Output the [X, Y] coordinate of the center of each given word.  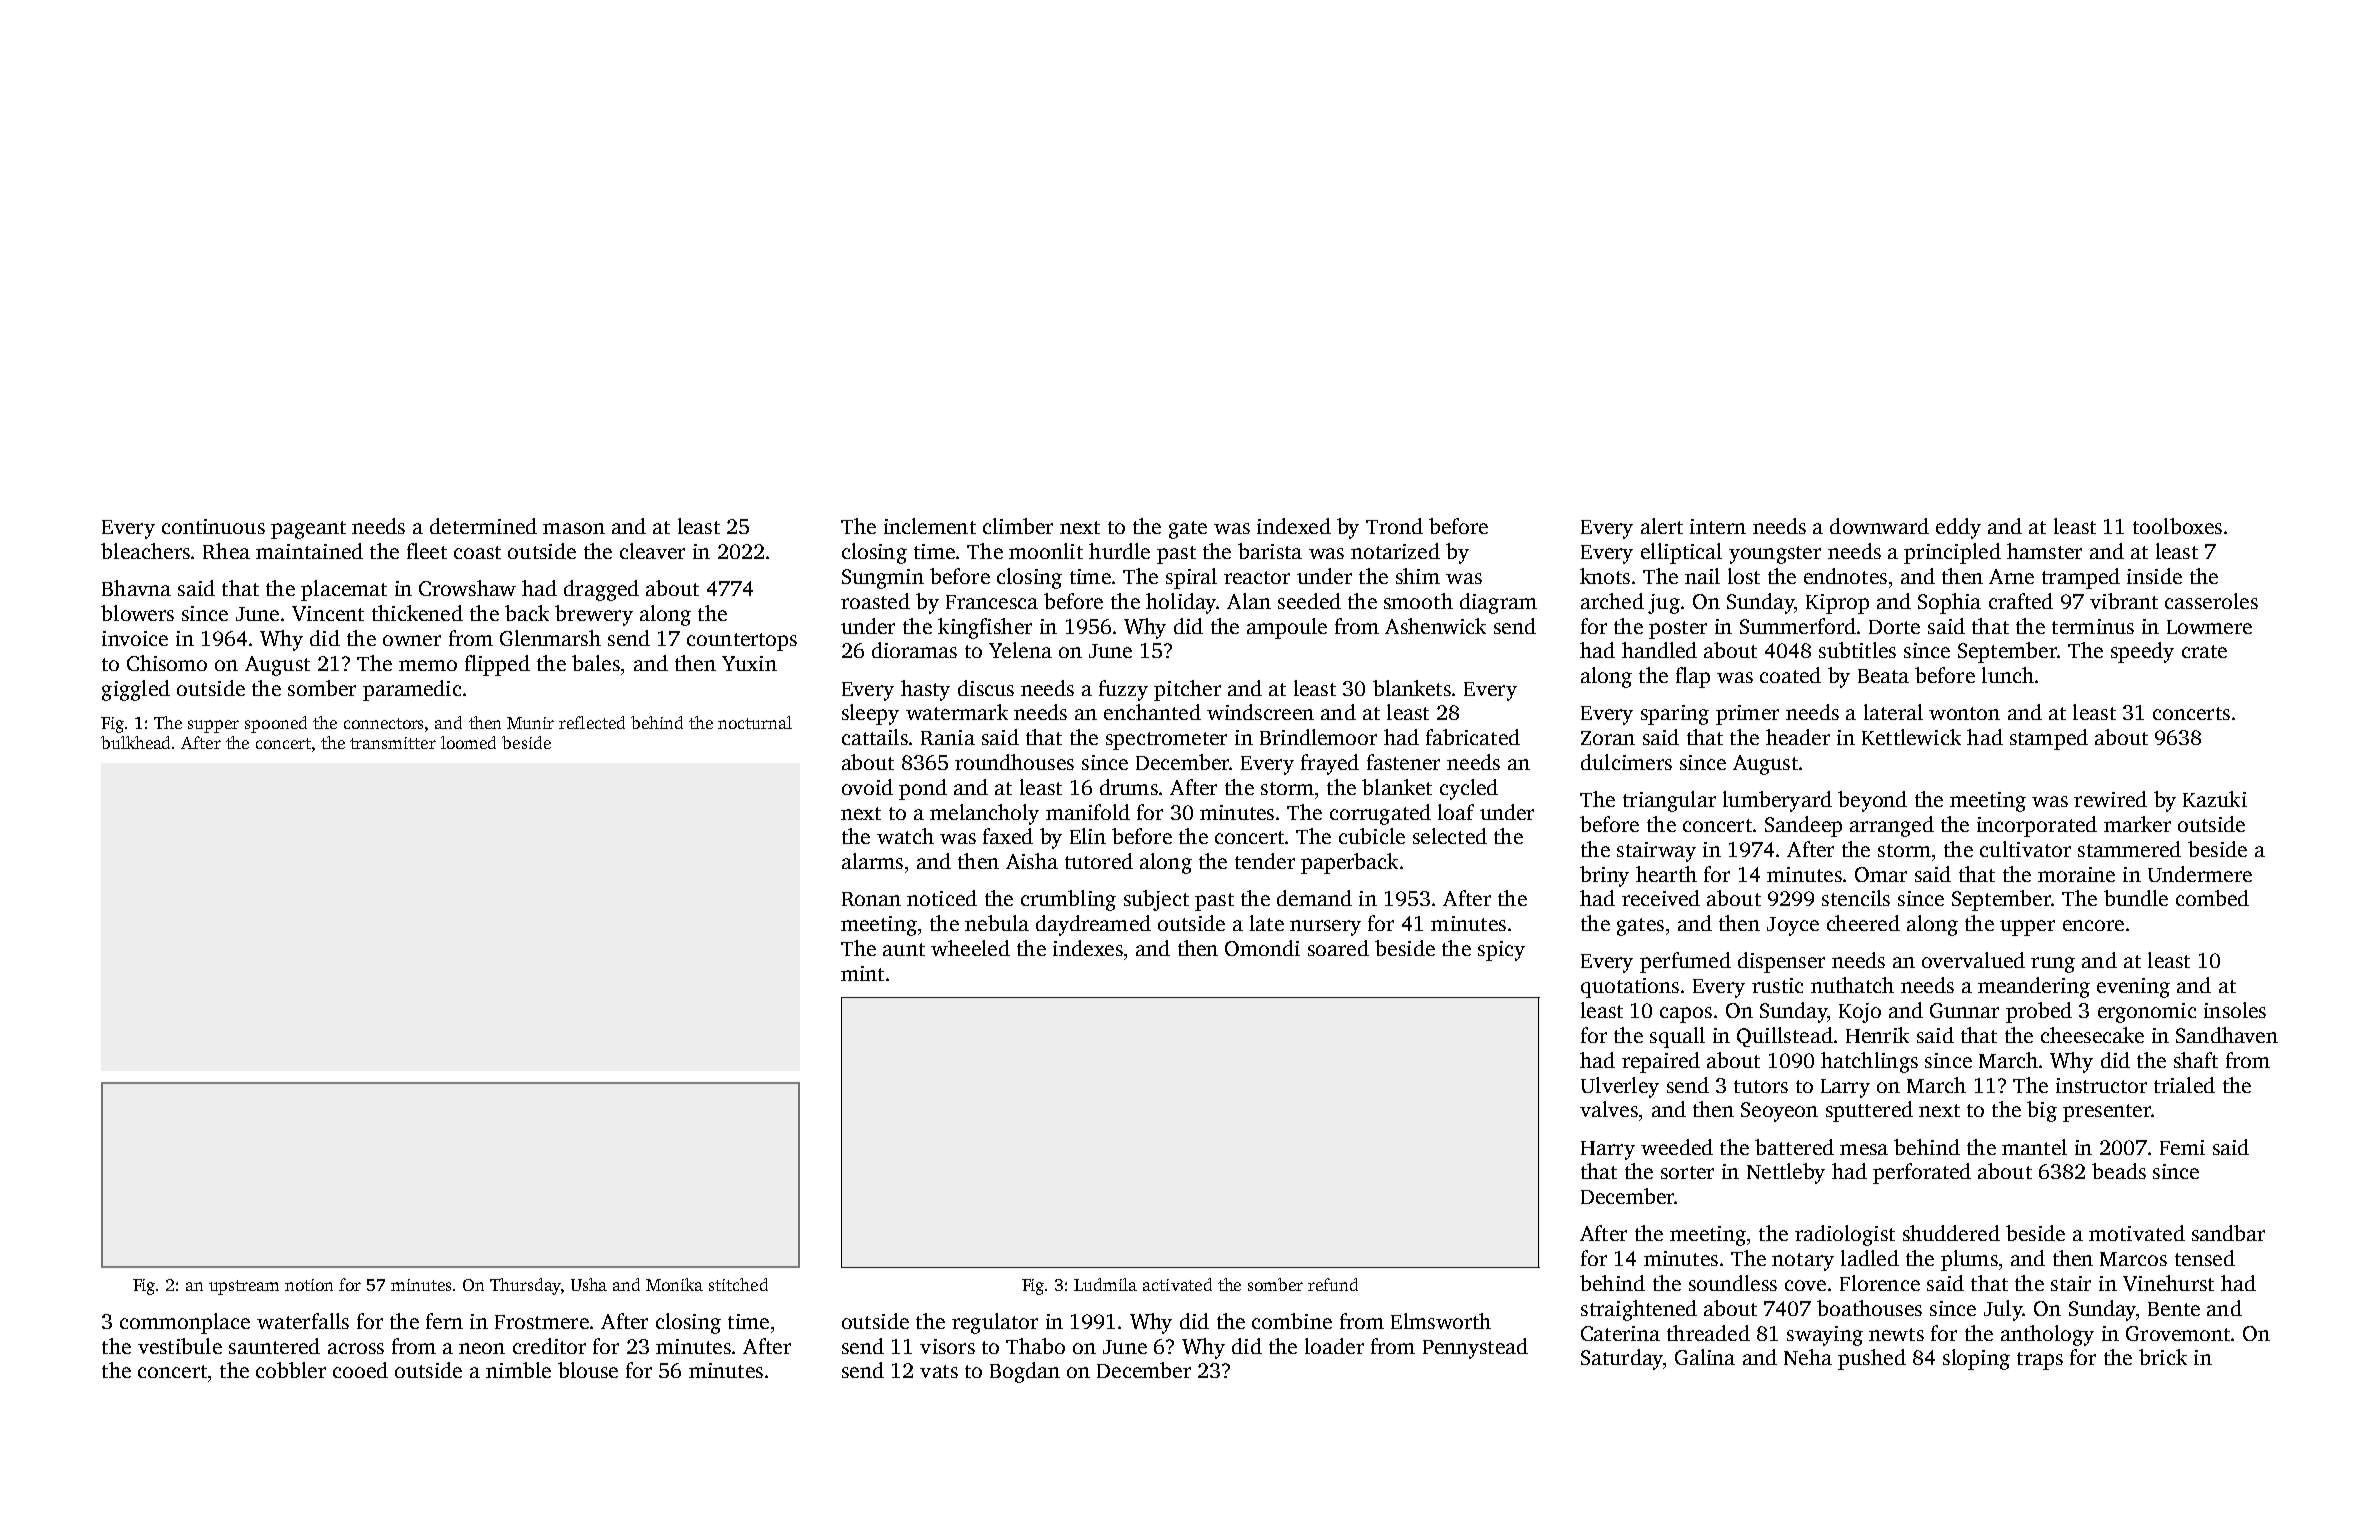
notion [309, 1285]
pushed [1872, 1359]
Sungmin [883, 579]
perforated [1922, 1173]
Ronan [871, 899]
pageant [308, 530]
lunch [2008, 675]
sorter [1687, 1172]
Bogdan [1025, 1372]
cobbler [291, 1370]
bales [596, 663]
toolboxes [2177, 526]
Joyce [1793, 926]
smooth [1418, 601]
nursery [1325, 928]
